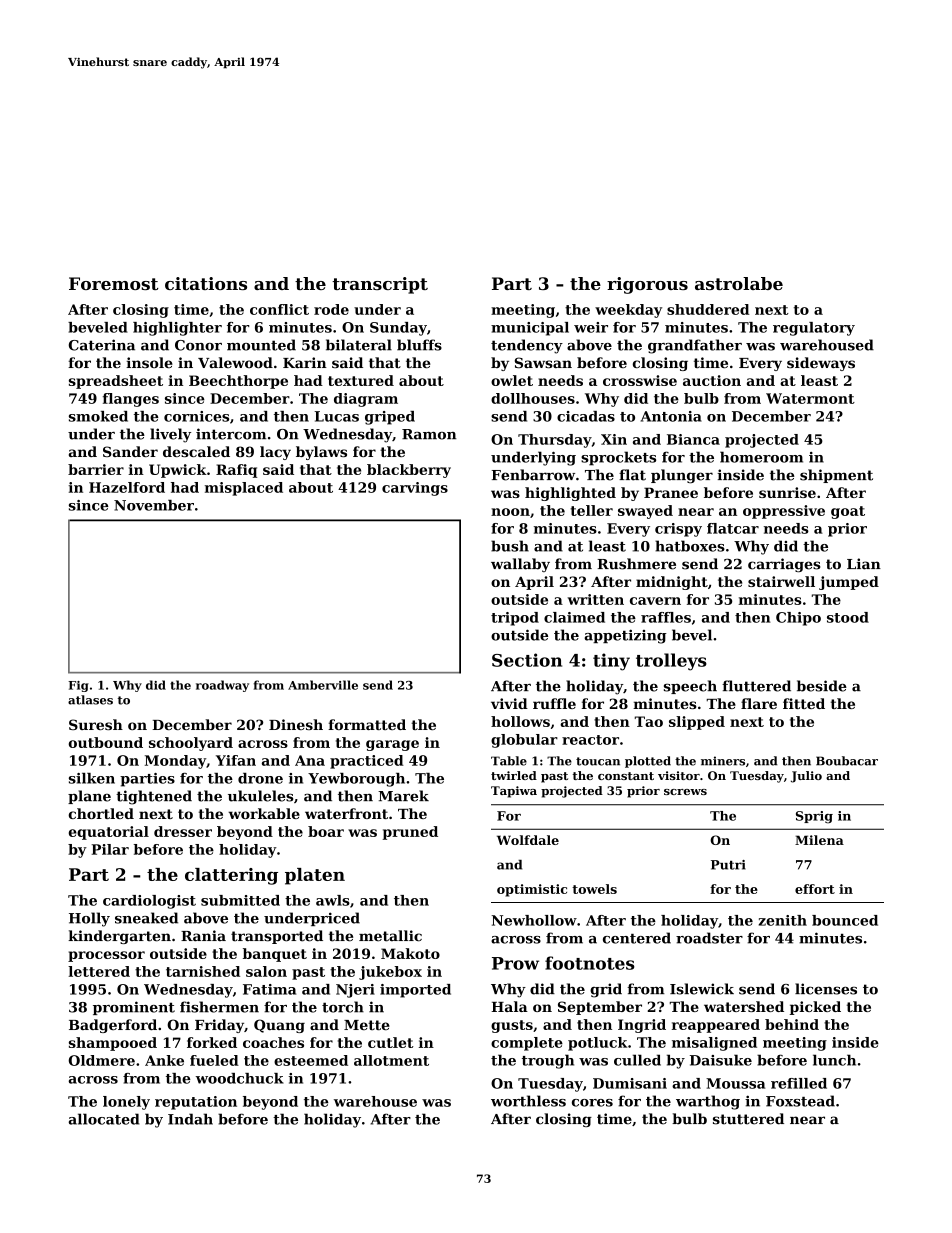 This page has height=1233, width=952. Describe the element at coordinates (815, 1008) in the page. I see `picked` at that location.
